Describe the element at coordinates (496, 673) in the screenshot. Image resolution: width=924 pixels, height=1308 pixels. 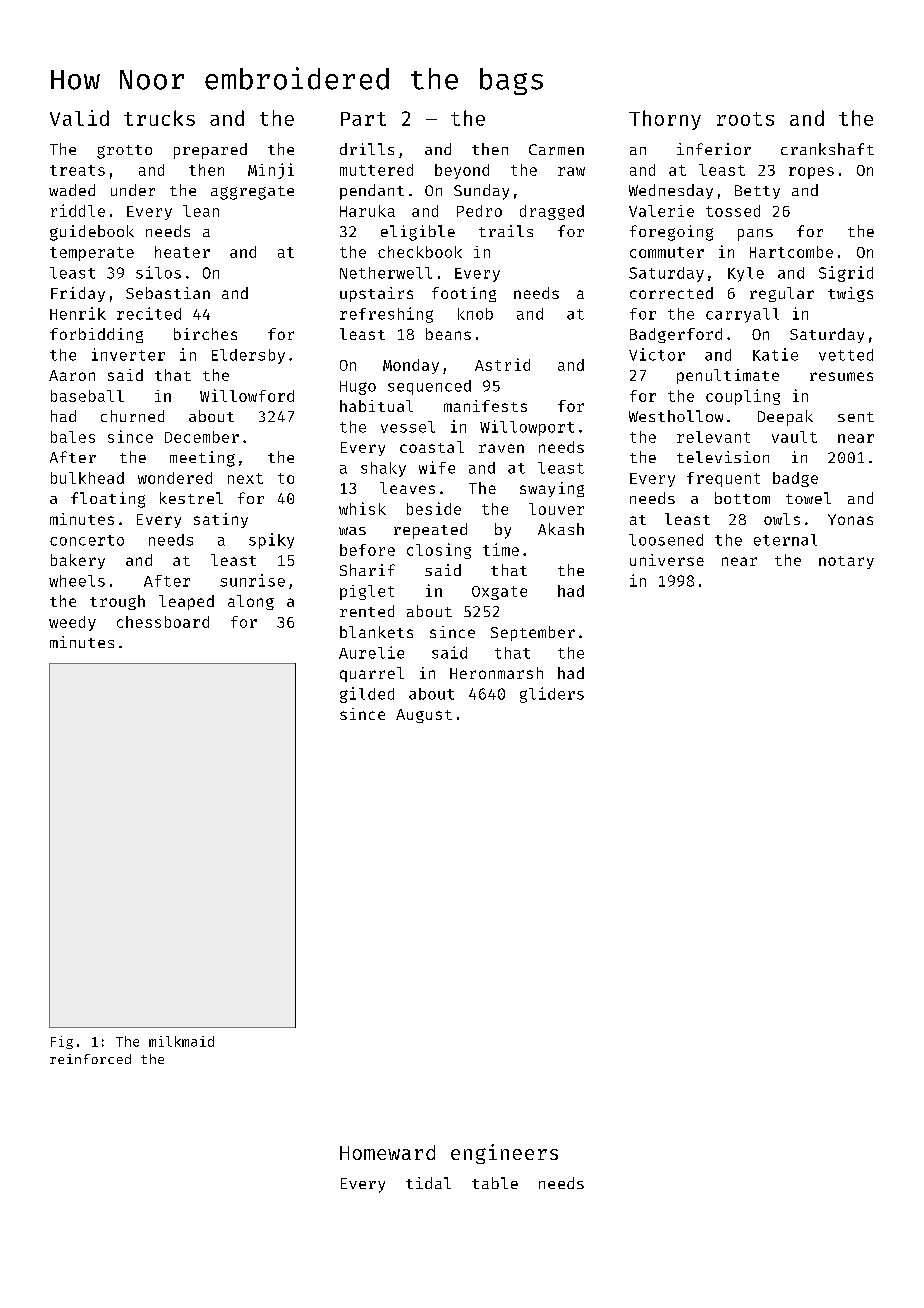
I see `Heronmarsh` at that location.
